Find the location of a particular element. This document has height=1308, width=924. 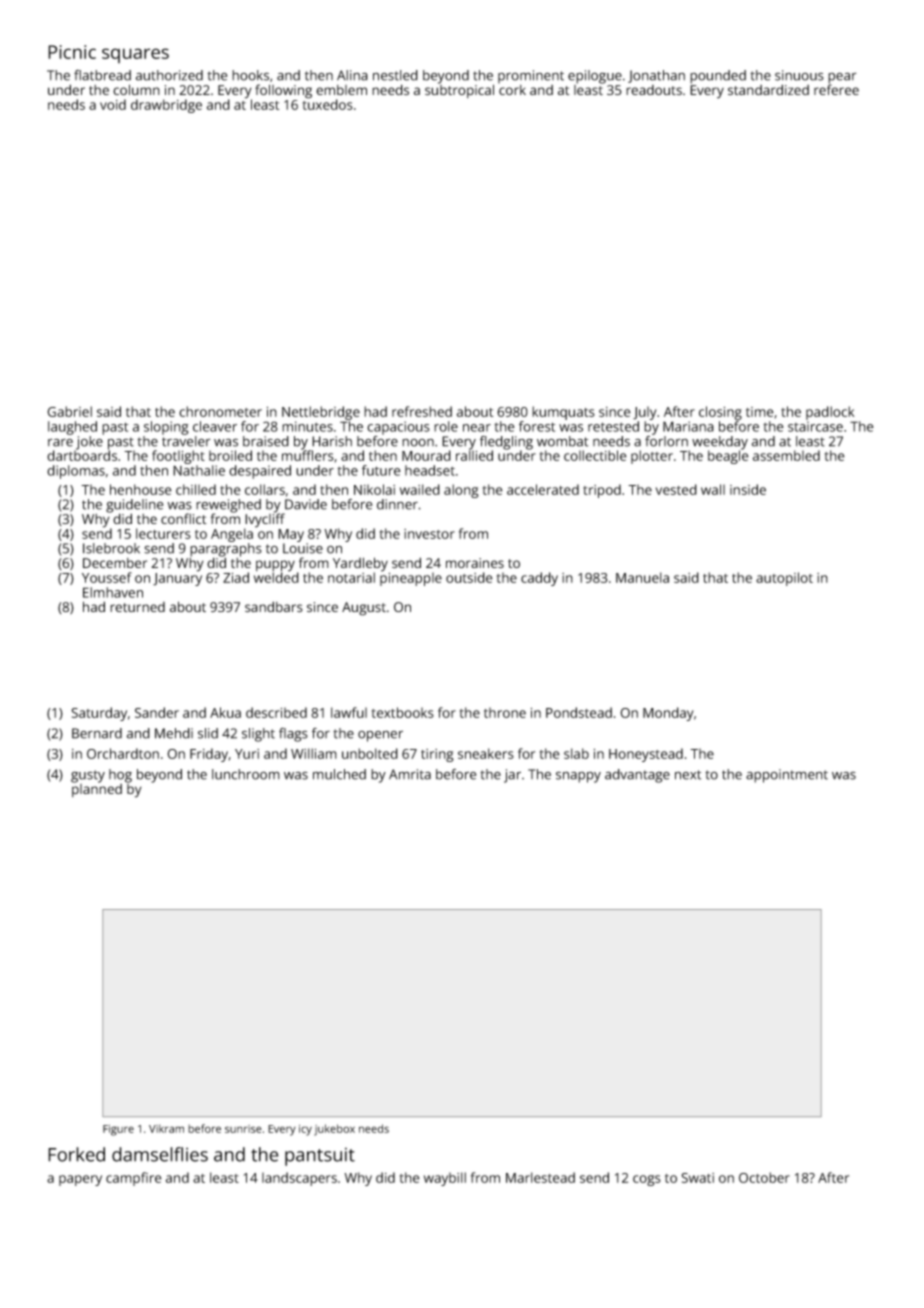

October is located at coordinates (764, 1177).
